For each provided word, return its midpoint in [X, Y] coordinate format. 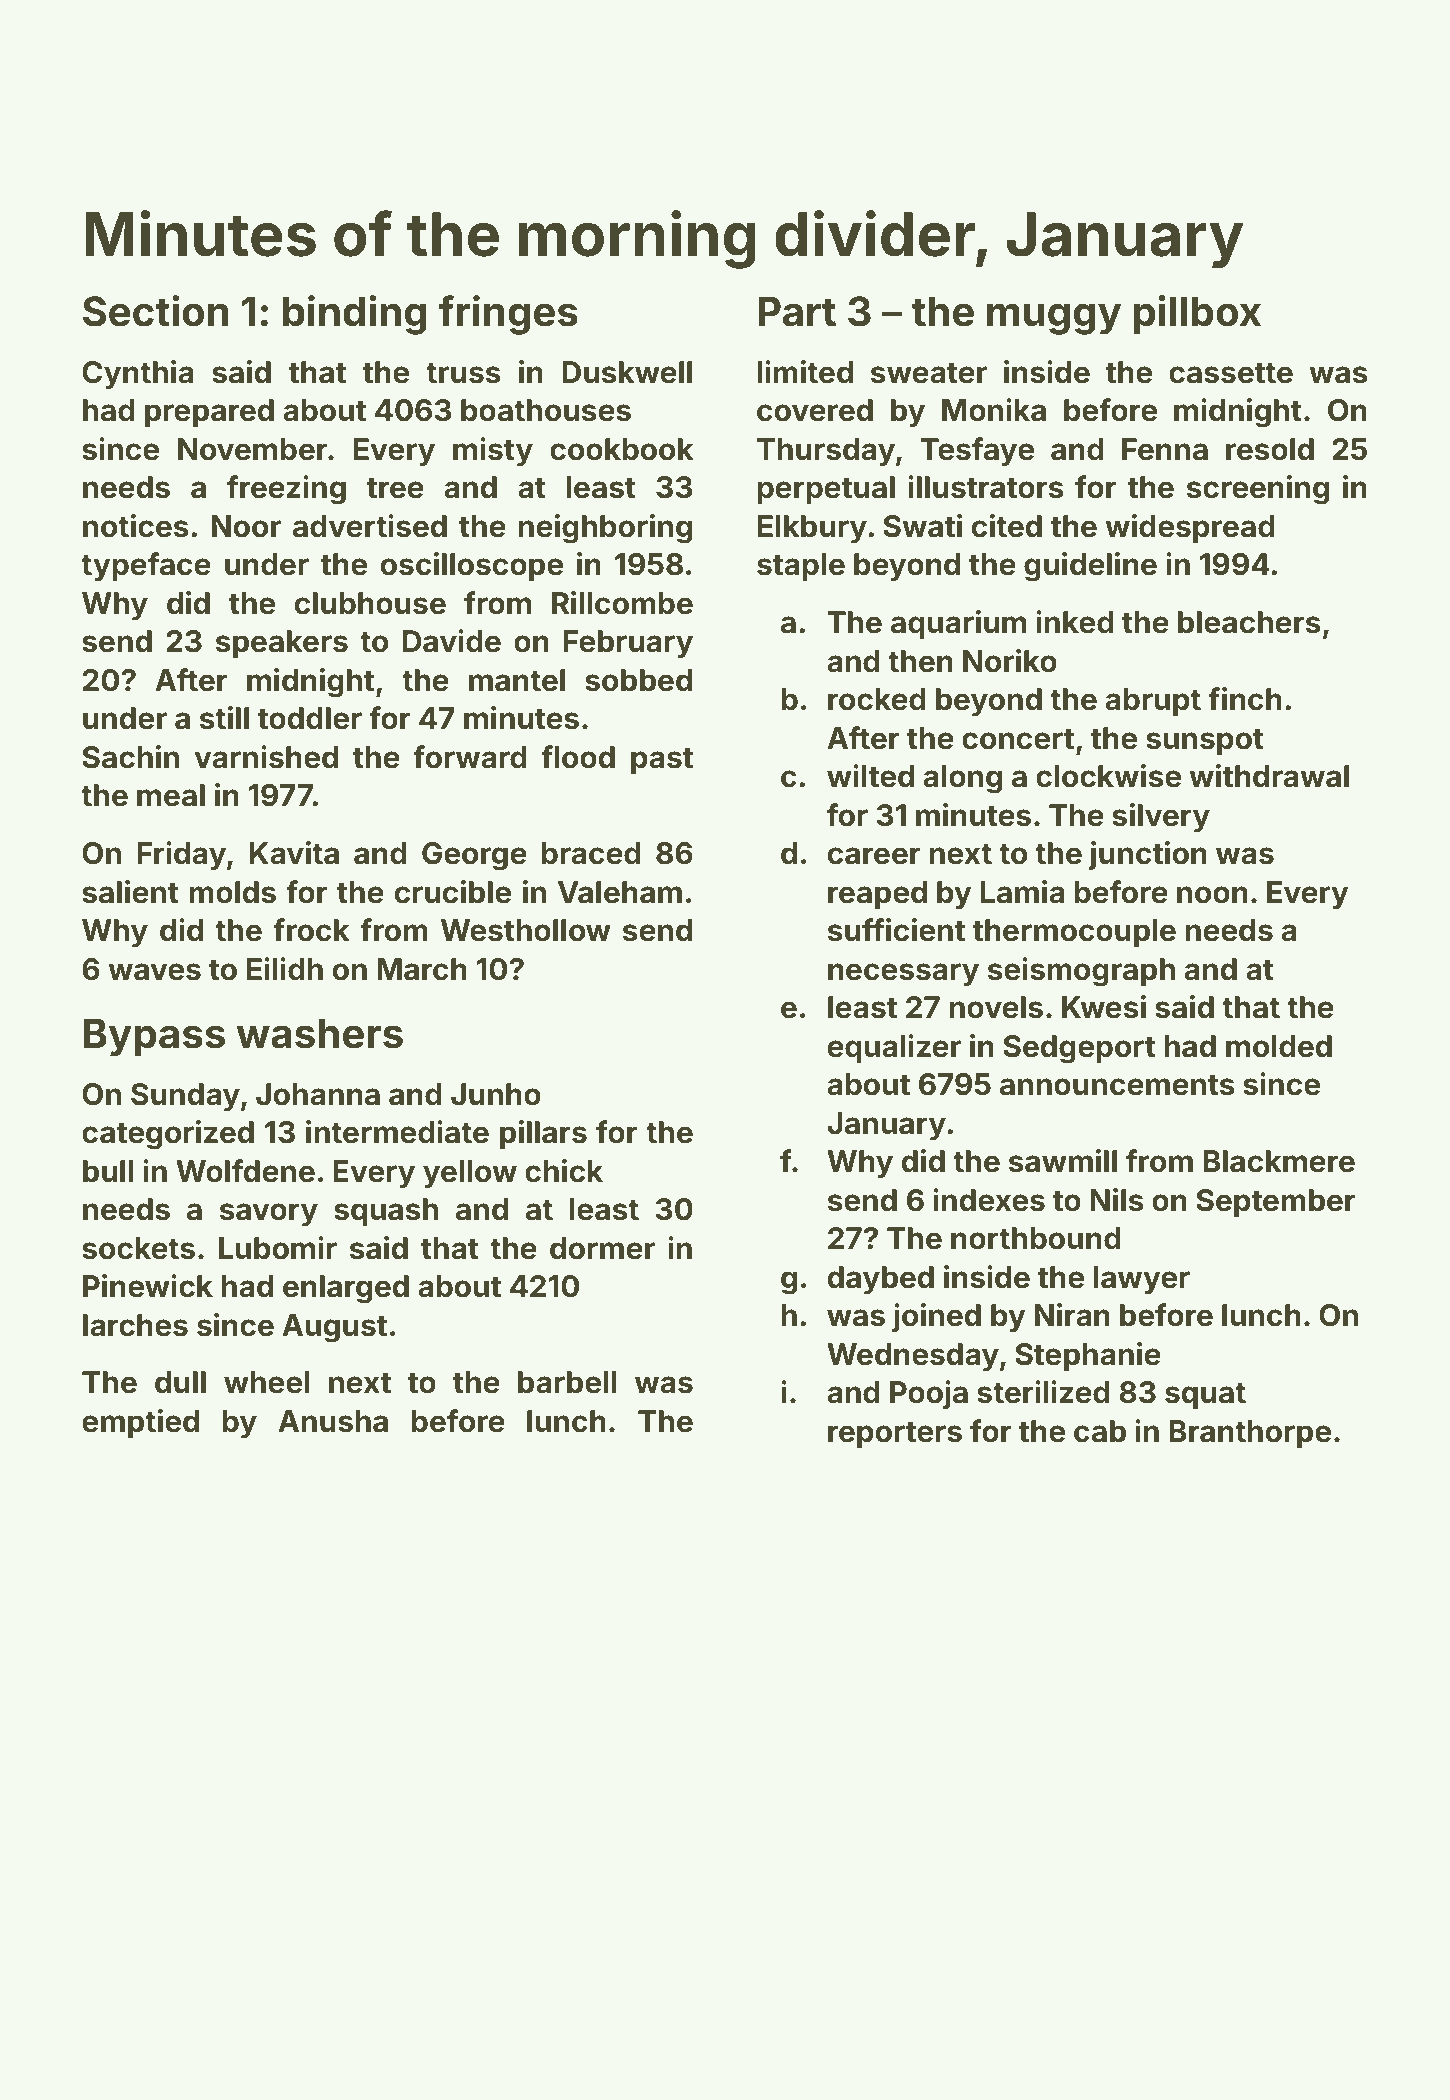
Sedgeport [1079, 1049]
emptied [140, 1423]
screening [1258, 490]
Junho [496, 1094]
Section [156, 311]
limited [805, 372]
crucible [453, 892]
